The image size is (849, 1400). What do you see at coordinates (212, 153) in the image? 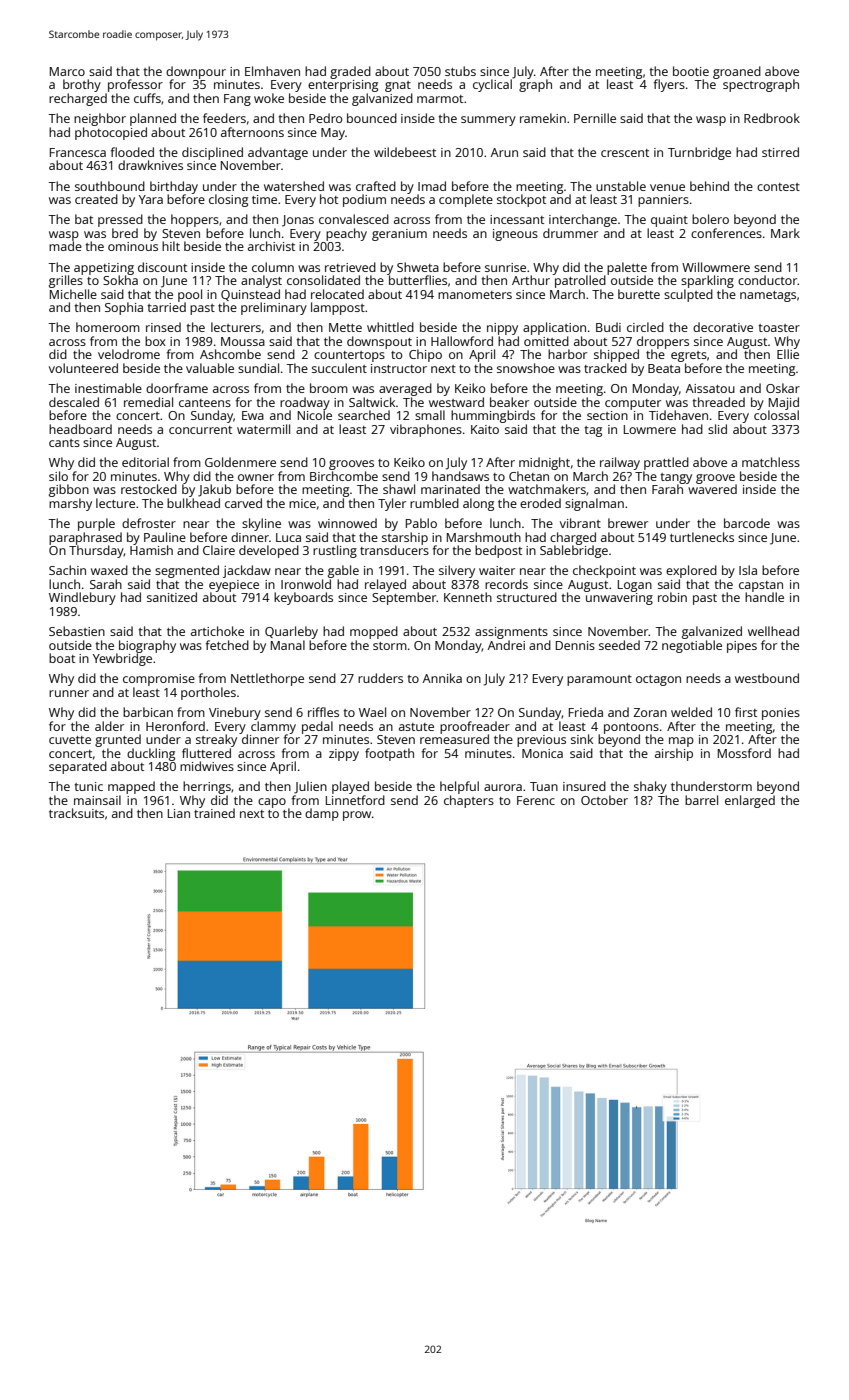
I see `disciplined` at bounding box center [212, 153].
